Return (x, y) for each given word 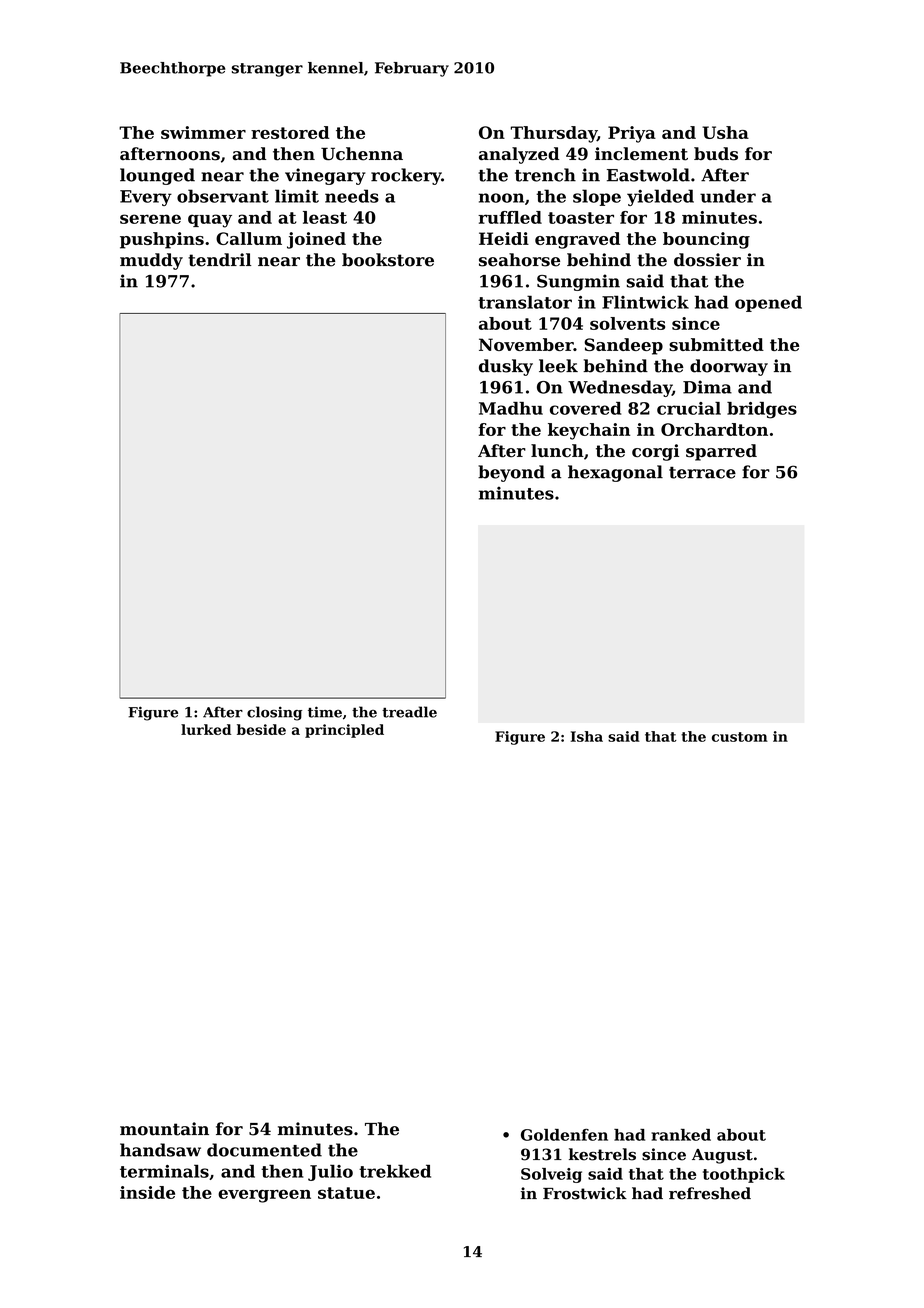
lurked (206, 729)
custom (740, 737)
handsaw (160, 1150)
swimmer (203, 132)
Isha (587, 736)
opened (768, 303)
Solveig (551, 1175)
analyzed (519, 155)
